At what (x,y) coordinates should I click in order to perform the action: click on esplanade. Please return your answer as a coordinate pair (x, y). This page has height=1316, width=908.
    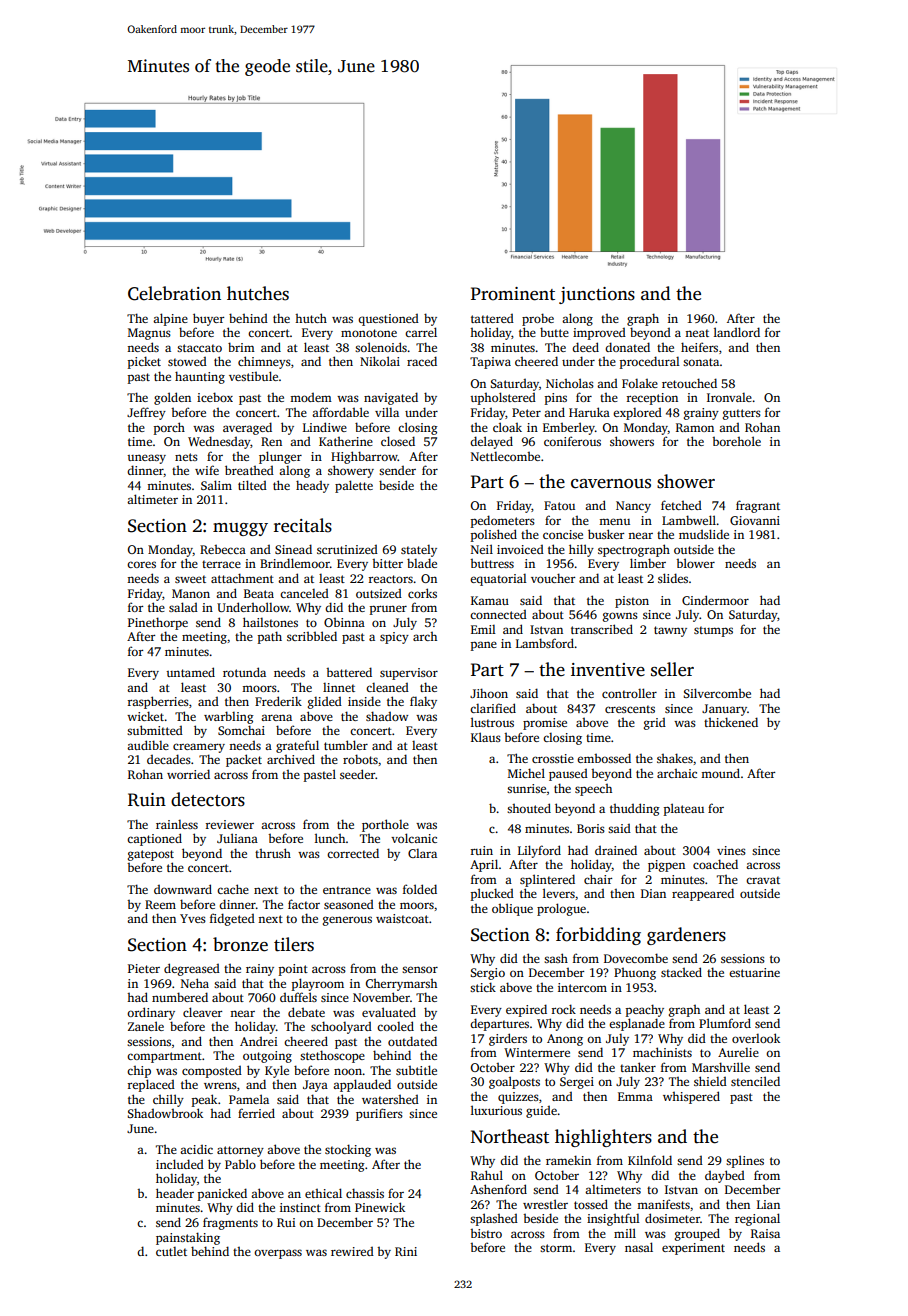
    Looking at the image, I should click on (637, 1024).
